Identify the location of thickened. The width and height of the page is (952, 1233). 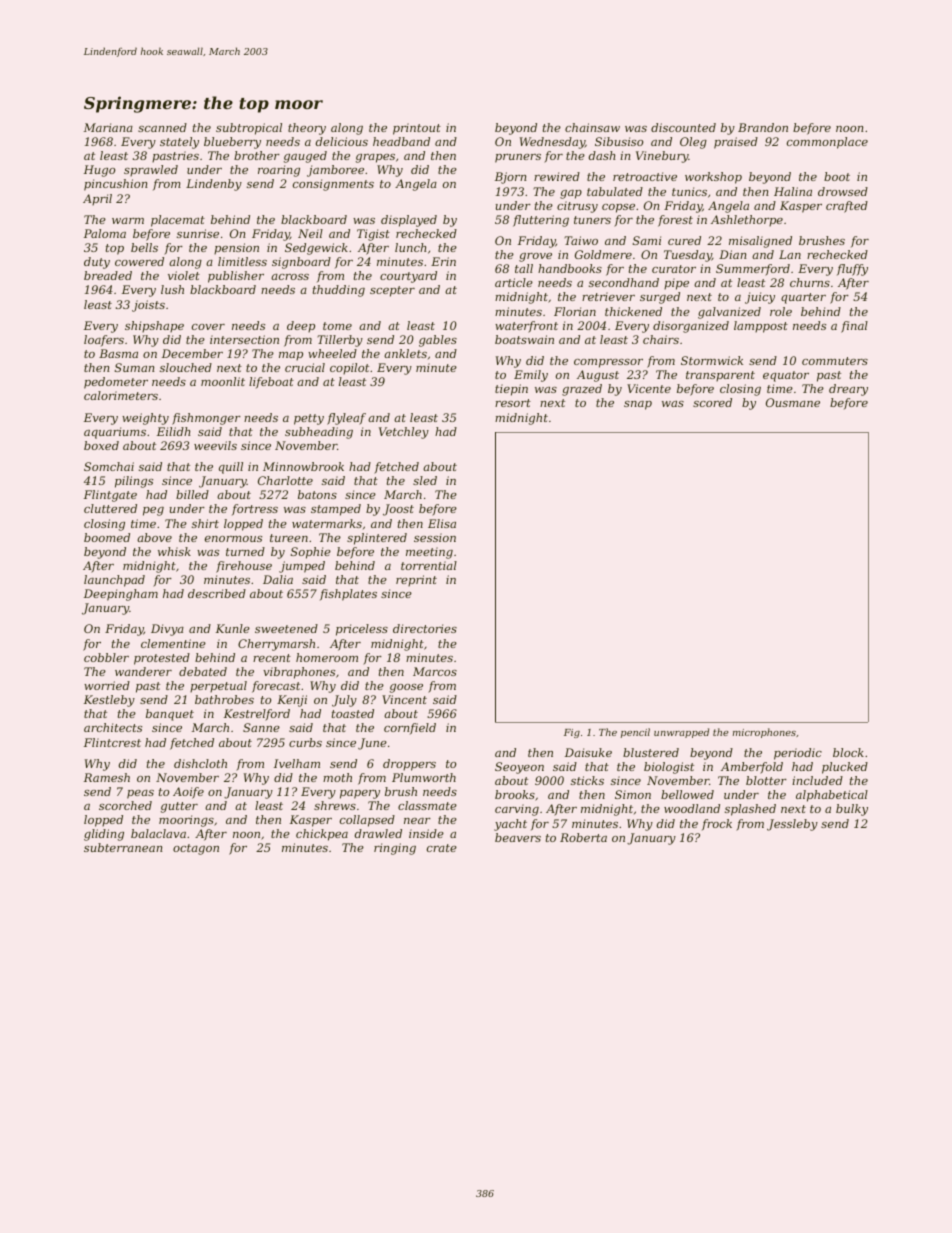
(633, 311).
